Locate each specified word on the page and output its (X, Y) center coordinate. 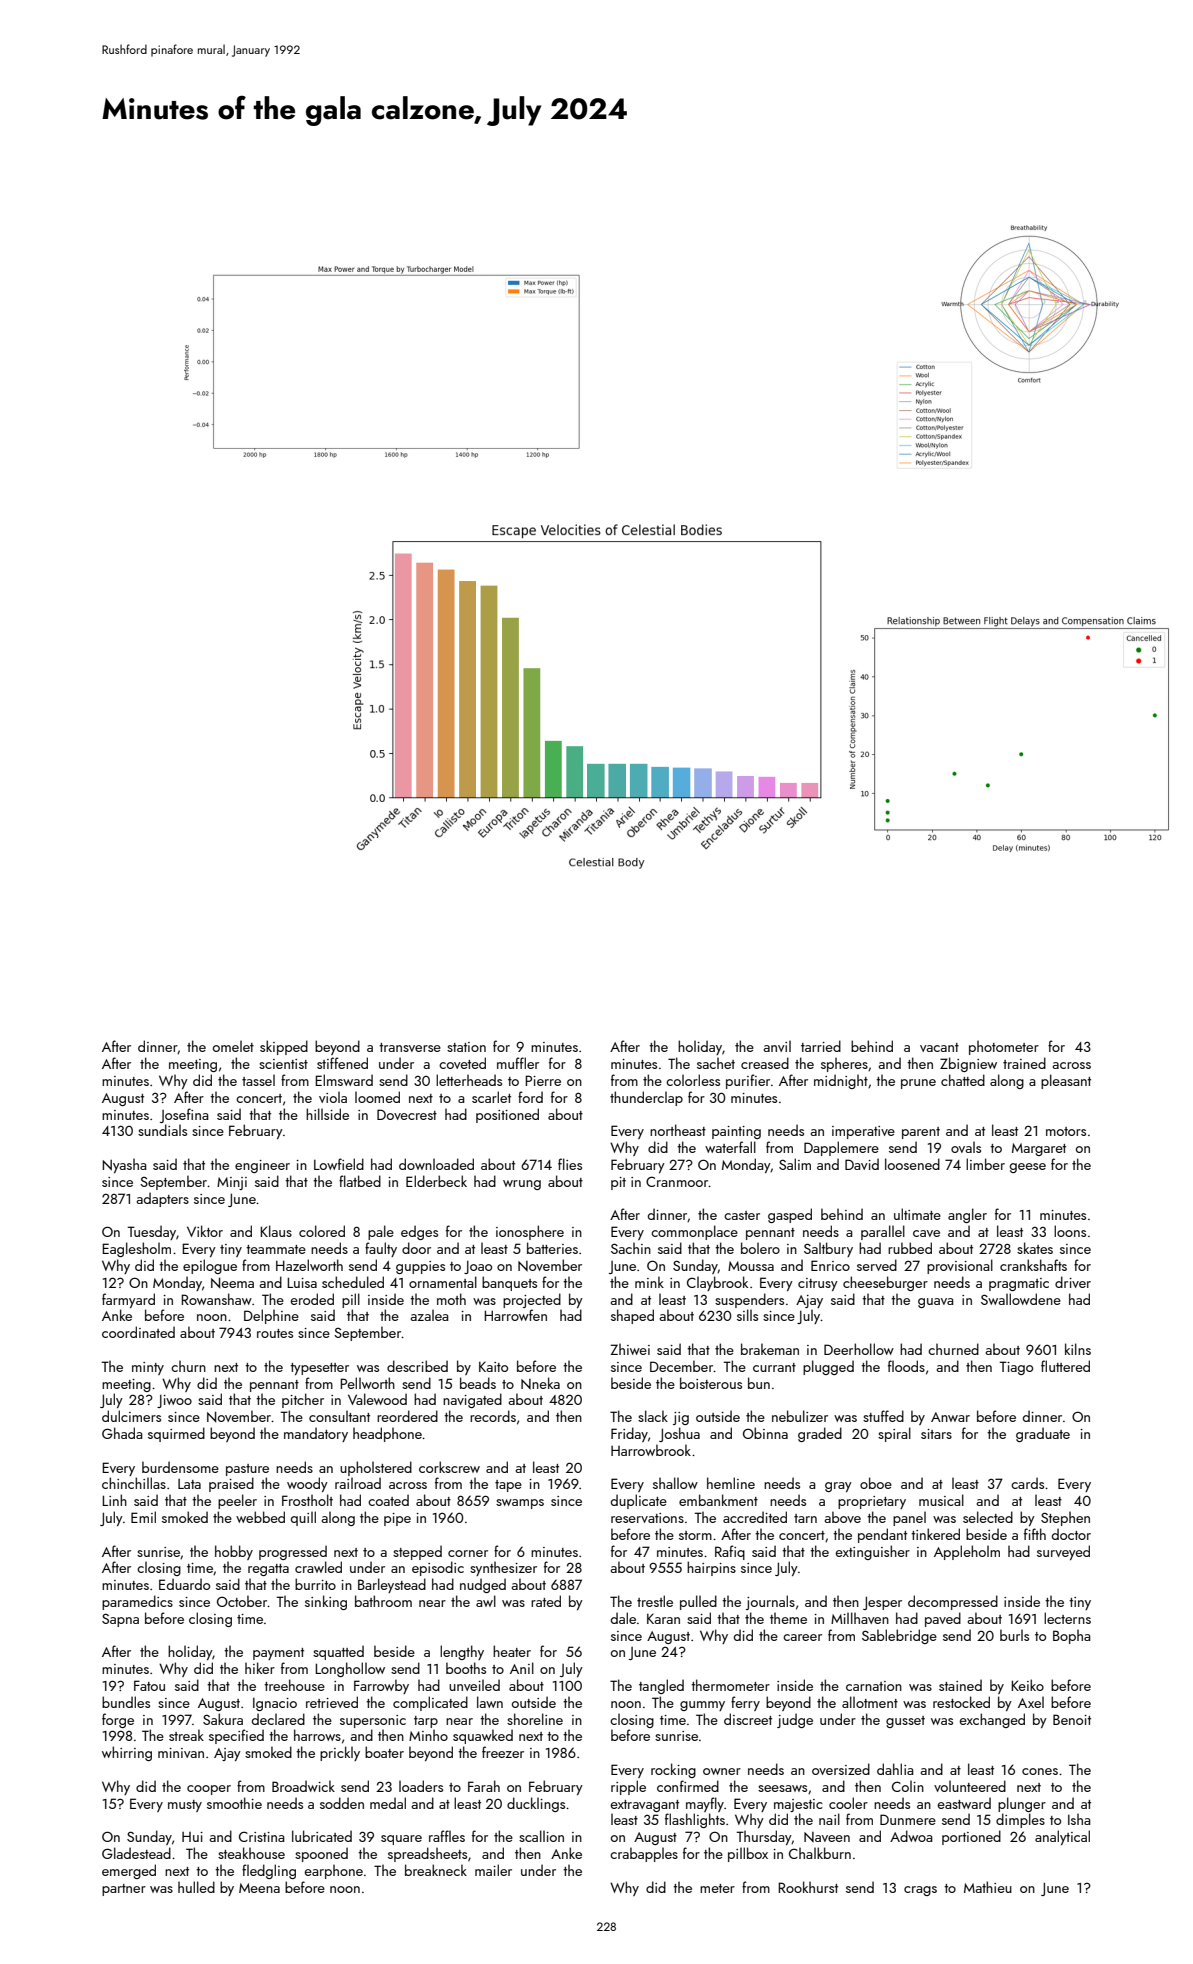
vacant (939, 1047)
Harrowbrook (651, 1450)
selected (988, 1517)
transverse (410, 1047)
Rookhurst (808, 1887)
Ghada (122, 1433)
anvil (777, 1046)
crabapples (644, 1854)
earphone (334, 1871)
